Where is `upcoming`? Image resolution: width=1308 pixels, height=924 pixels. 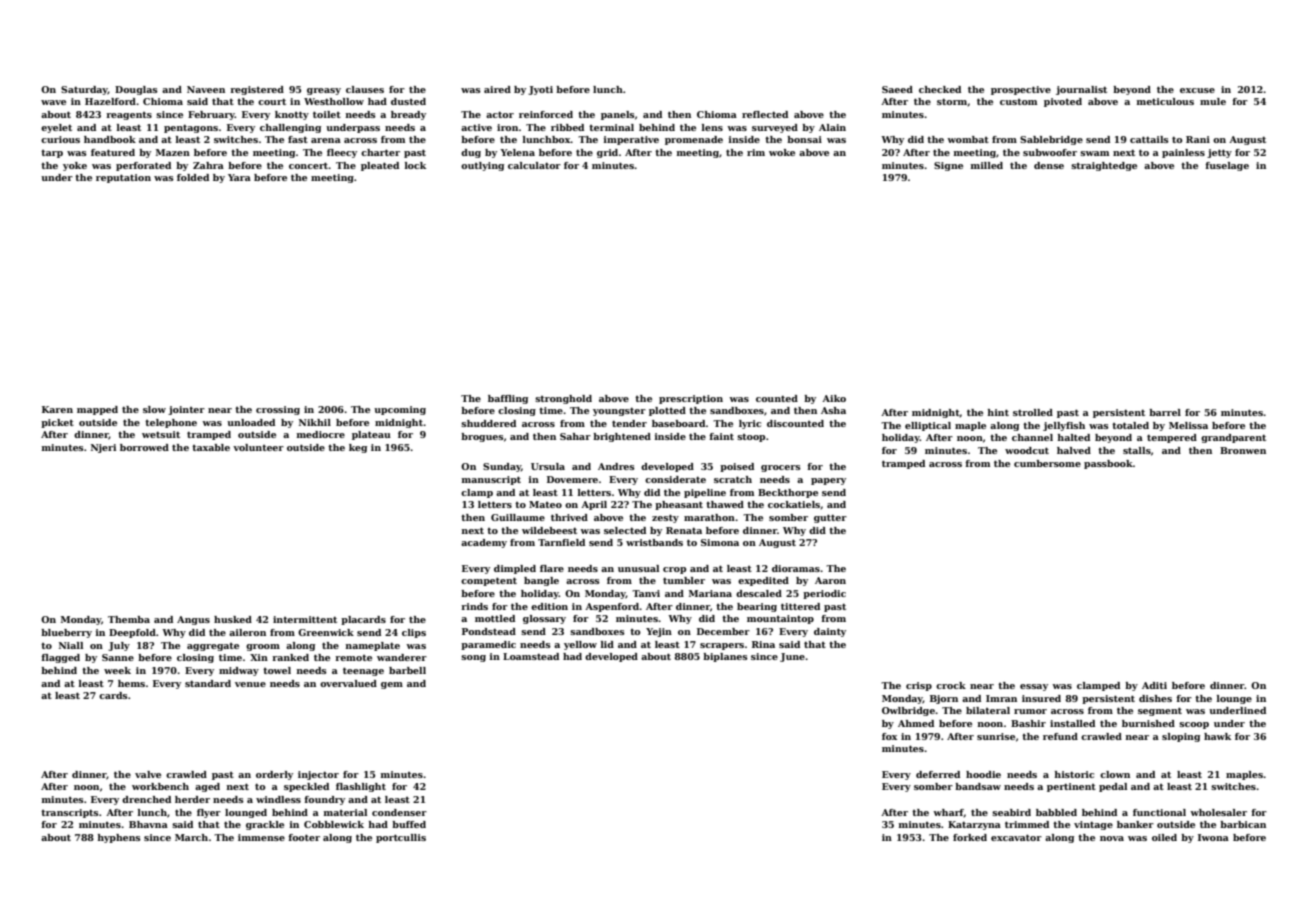 upcoming is located at coordinates (400, 410).
